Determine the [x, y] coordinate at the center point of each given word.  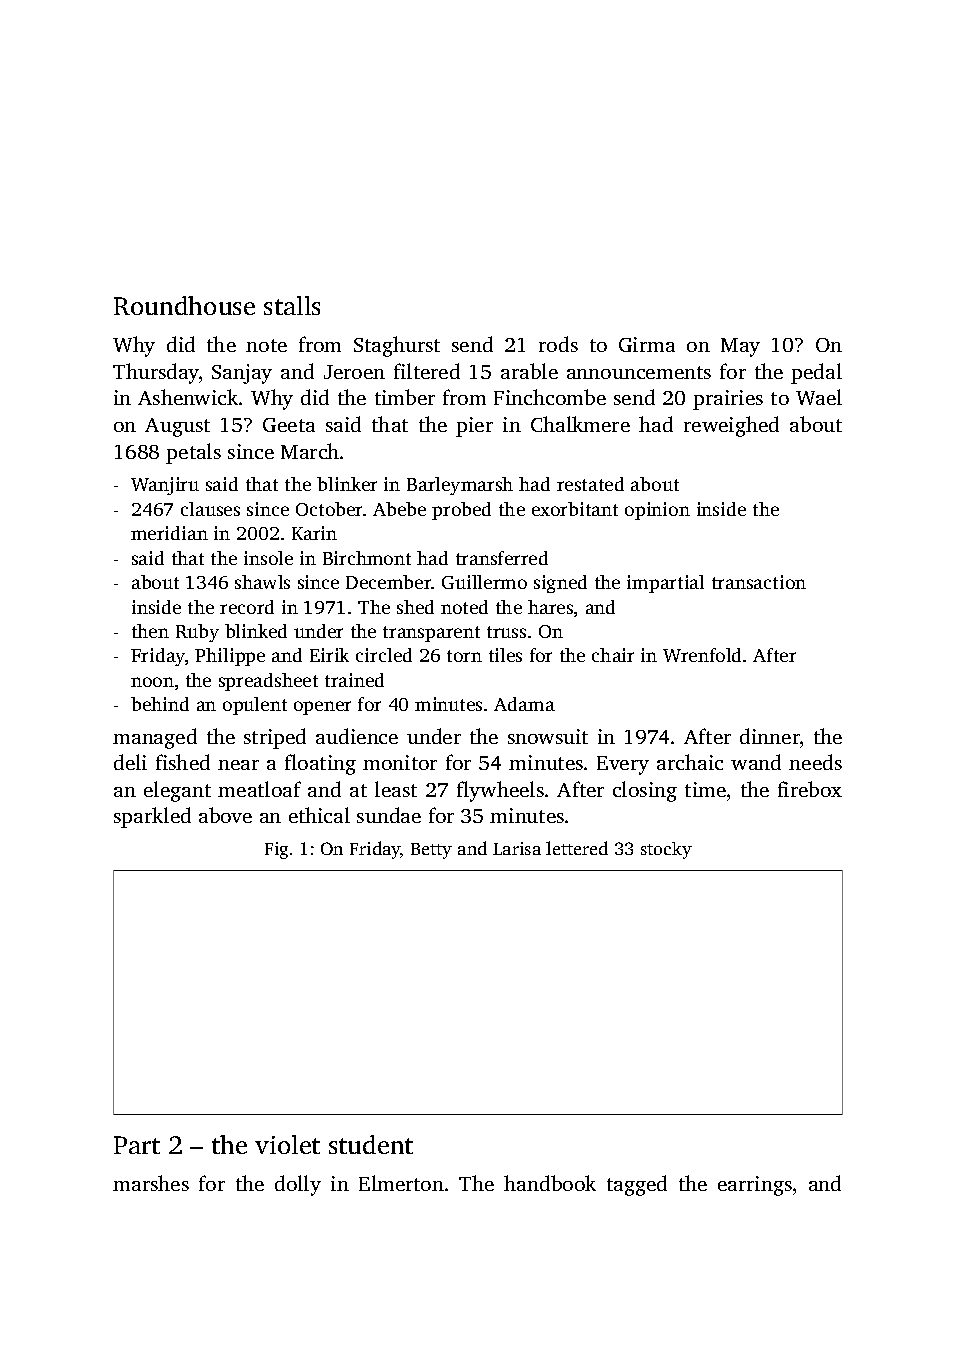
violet [287, 1144]
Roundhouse [184, 305]
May [740, 347]
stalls [292, 305]
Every [623, 765]
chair [613, 655]
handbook [550, 1183]
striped [275, 738]
